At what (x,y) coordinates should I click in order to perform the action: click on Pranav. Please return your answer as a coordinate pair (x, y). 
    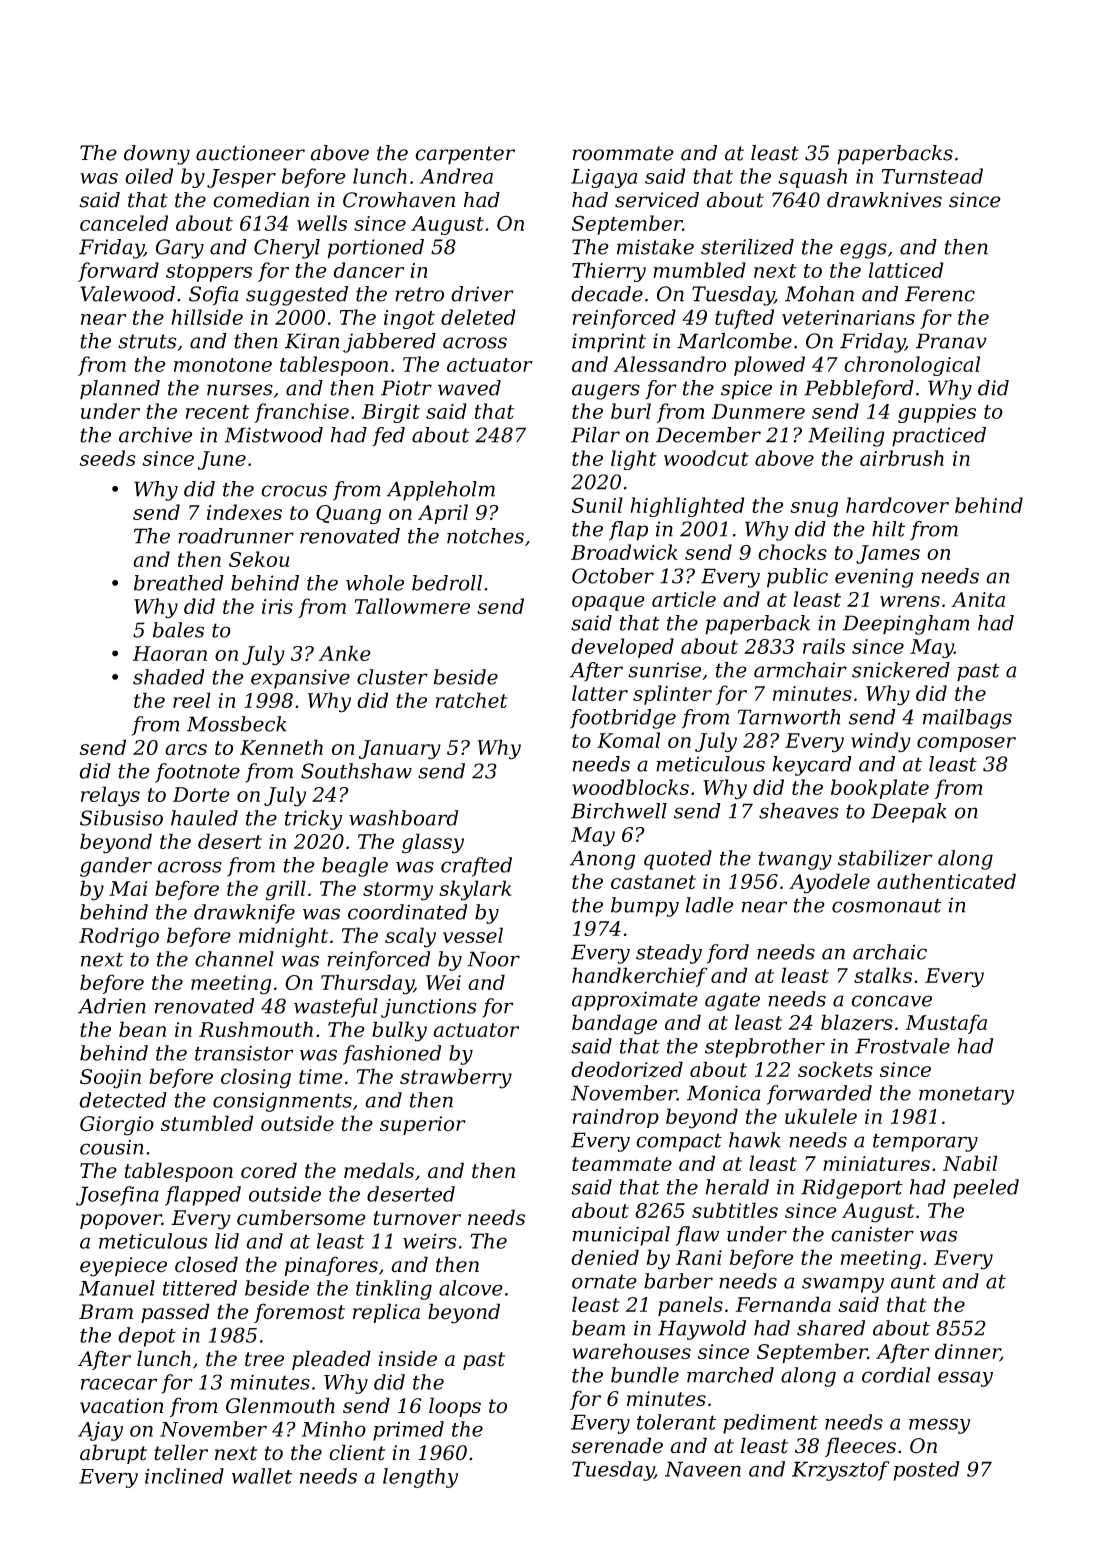
    Looking at the image, I should click on (951, 341).
